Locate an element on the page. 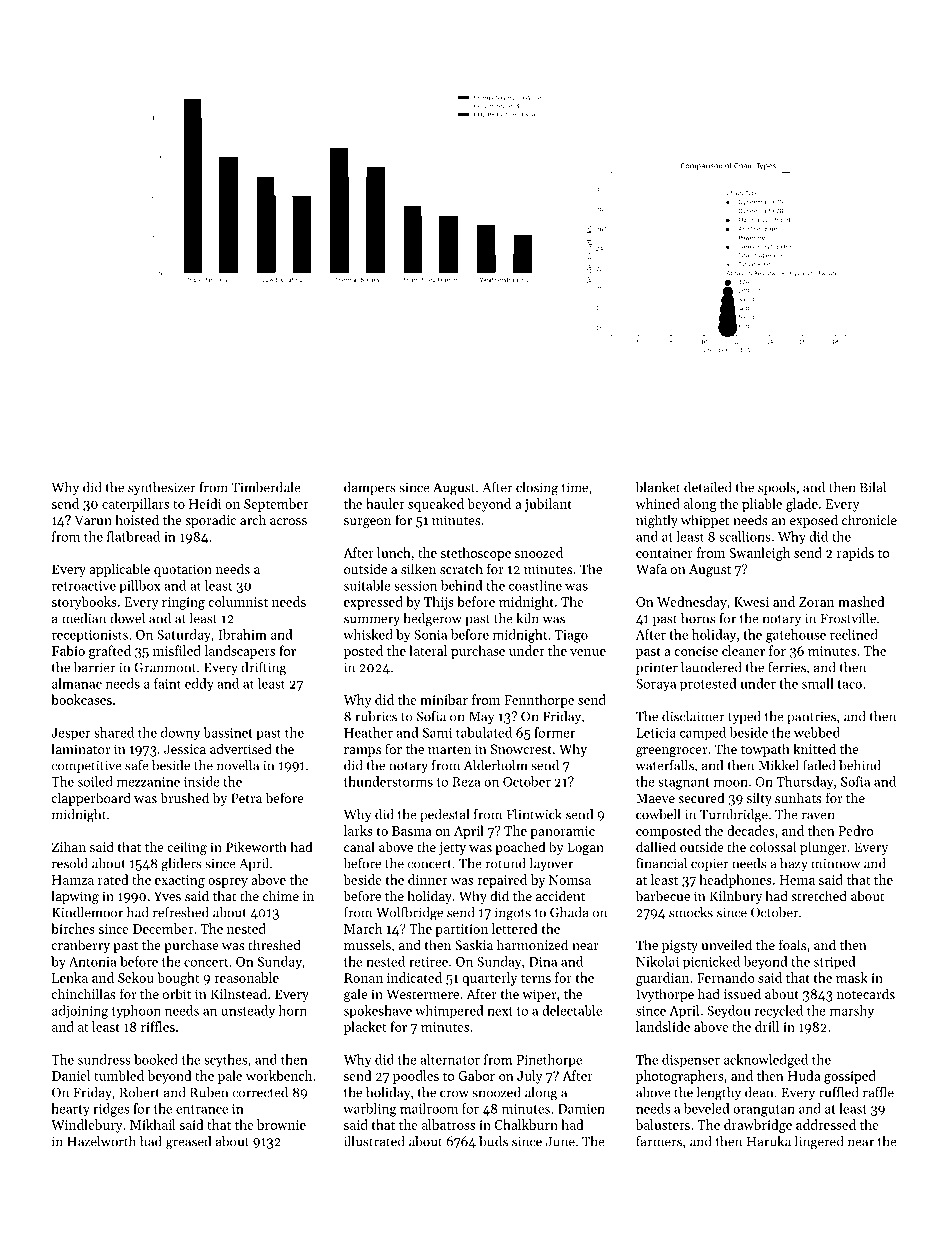  quarterly is located at coordinates (489, 979).
